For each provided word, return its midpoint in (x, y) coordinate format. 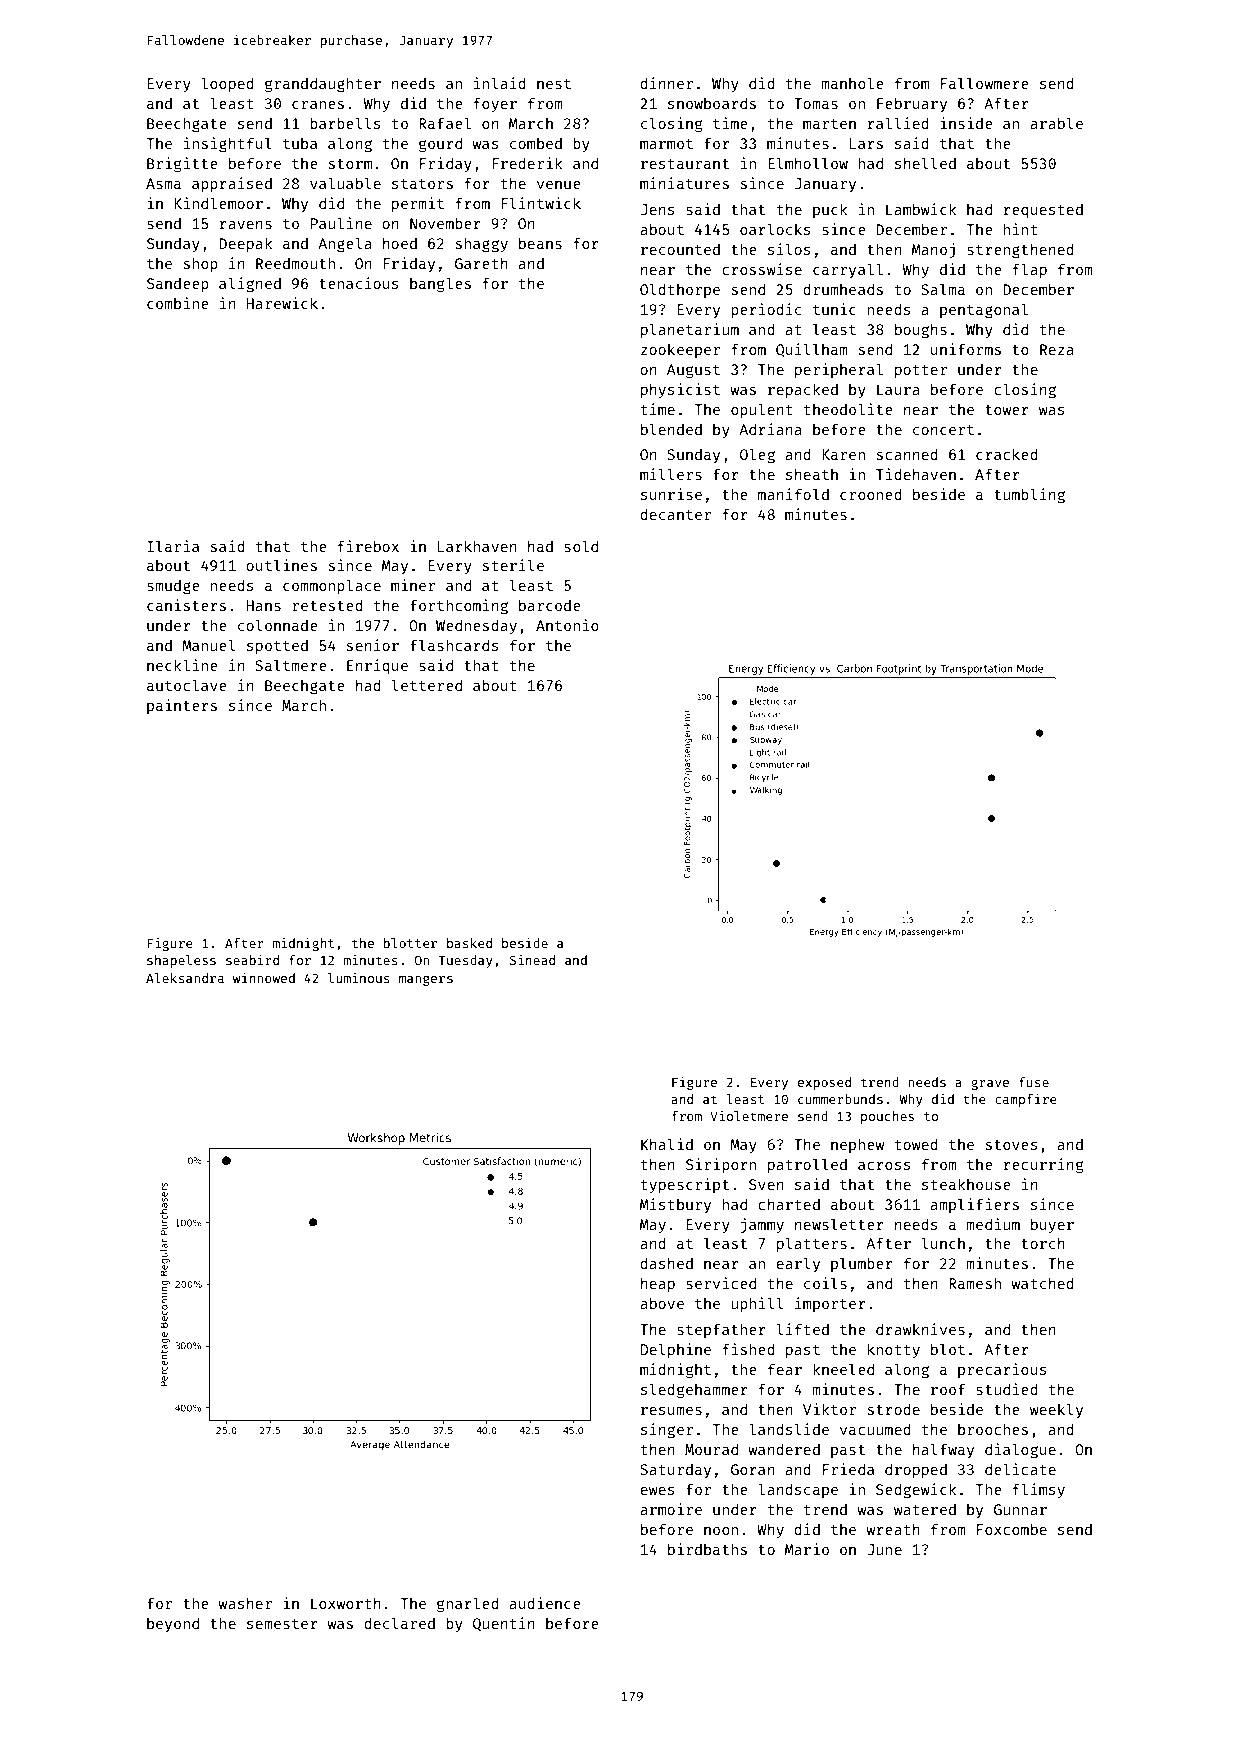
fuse (1034, 1082)
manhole (852, 83)
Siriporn (721, 1165)
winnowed (264, 978)
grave (990, 1084)
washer (245, 1603)
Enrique (377, 666)
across (884, 1166)
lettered (426, 685)
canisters (186, 605)
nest (554, 84)
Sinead (532, 960)
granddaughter (323, 85)
